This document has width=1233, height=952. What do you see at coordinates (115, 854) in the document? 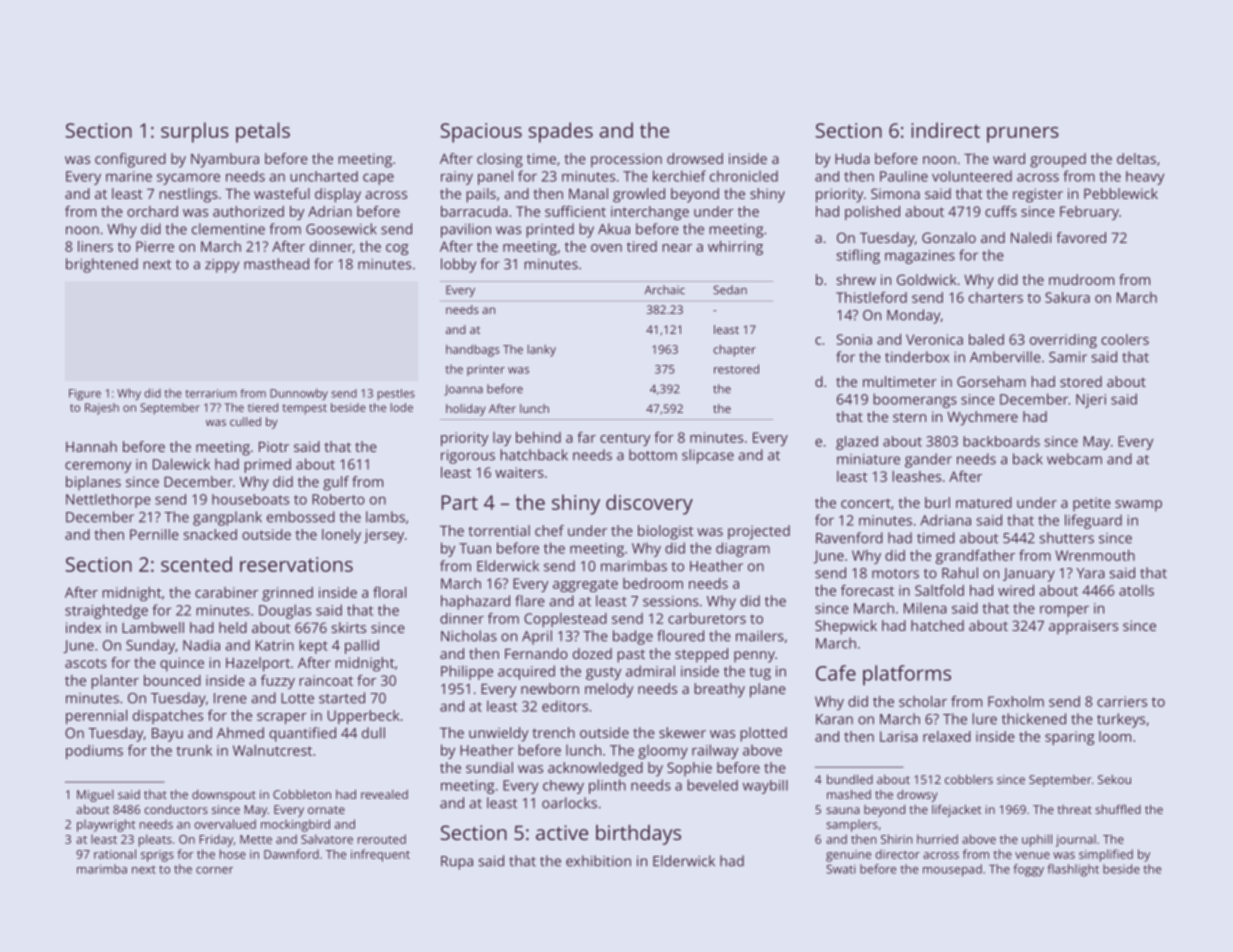
I see `rational` at bounding box center [115, 854].
